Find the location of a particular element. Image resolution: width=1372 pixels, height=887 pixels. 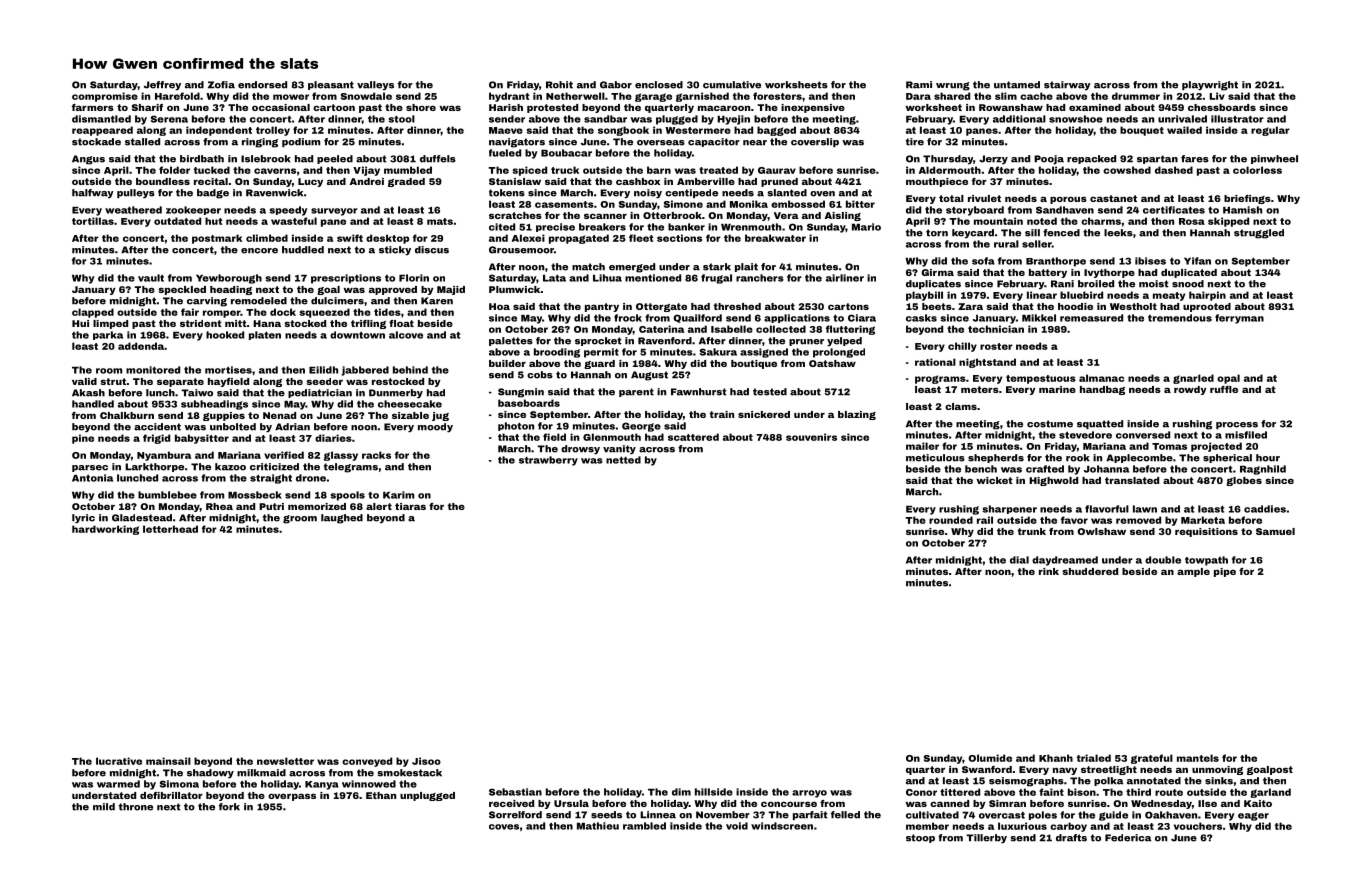

mild is located at coordinates (104, 807).
